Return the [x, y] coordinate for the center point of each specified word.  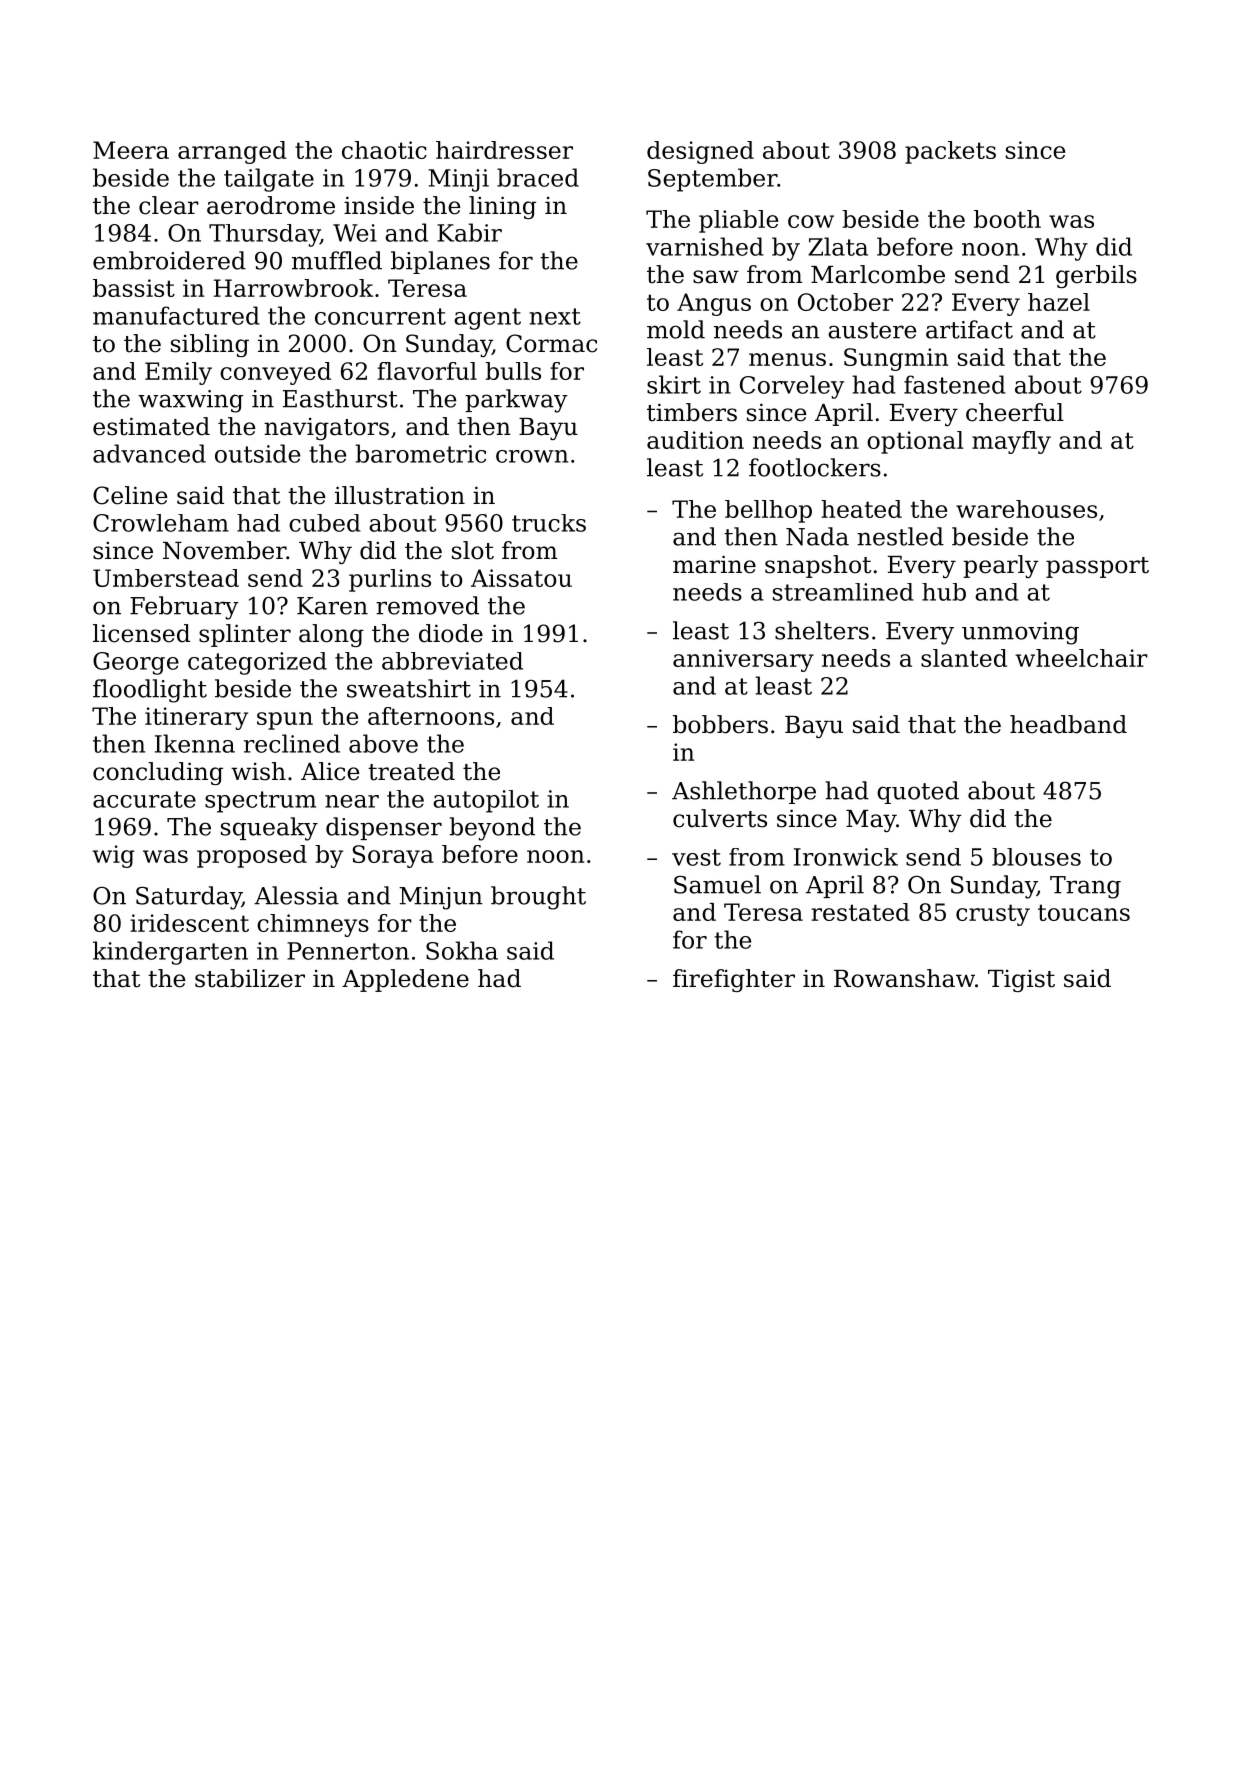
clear [169, 205]
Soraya [393, 856]
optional [915, 442]
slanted [964, 658]
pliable [738, 221]
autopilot [486, 801]
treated [411, 771]
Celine [130, 495]
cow [811, 221]
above [383, 743]
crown [532, 456]
